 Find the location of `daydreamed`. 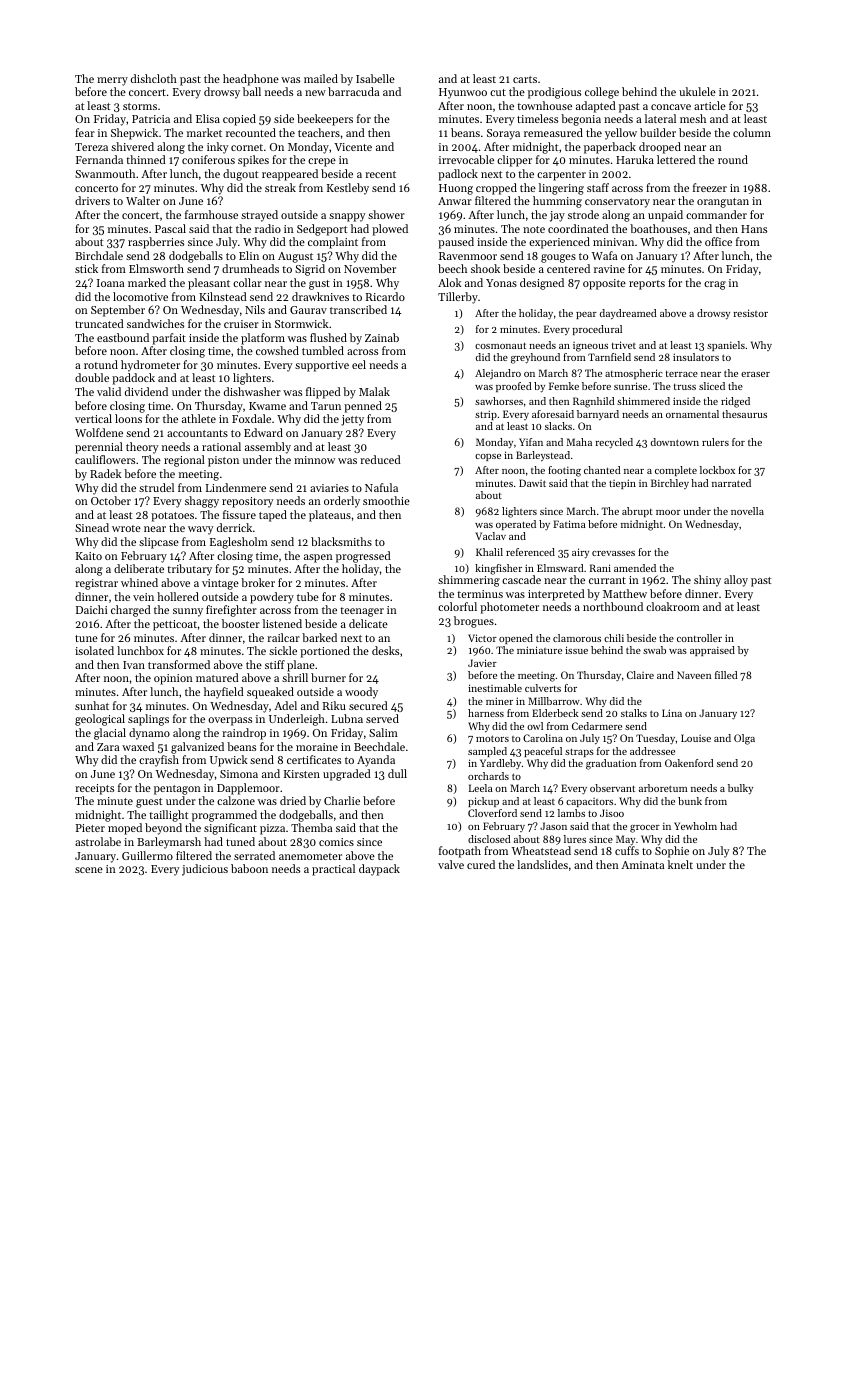

daydreamed is located at coordinates (628, 314).
